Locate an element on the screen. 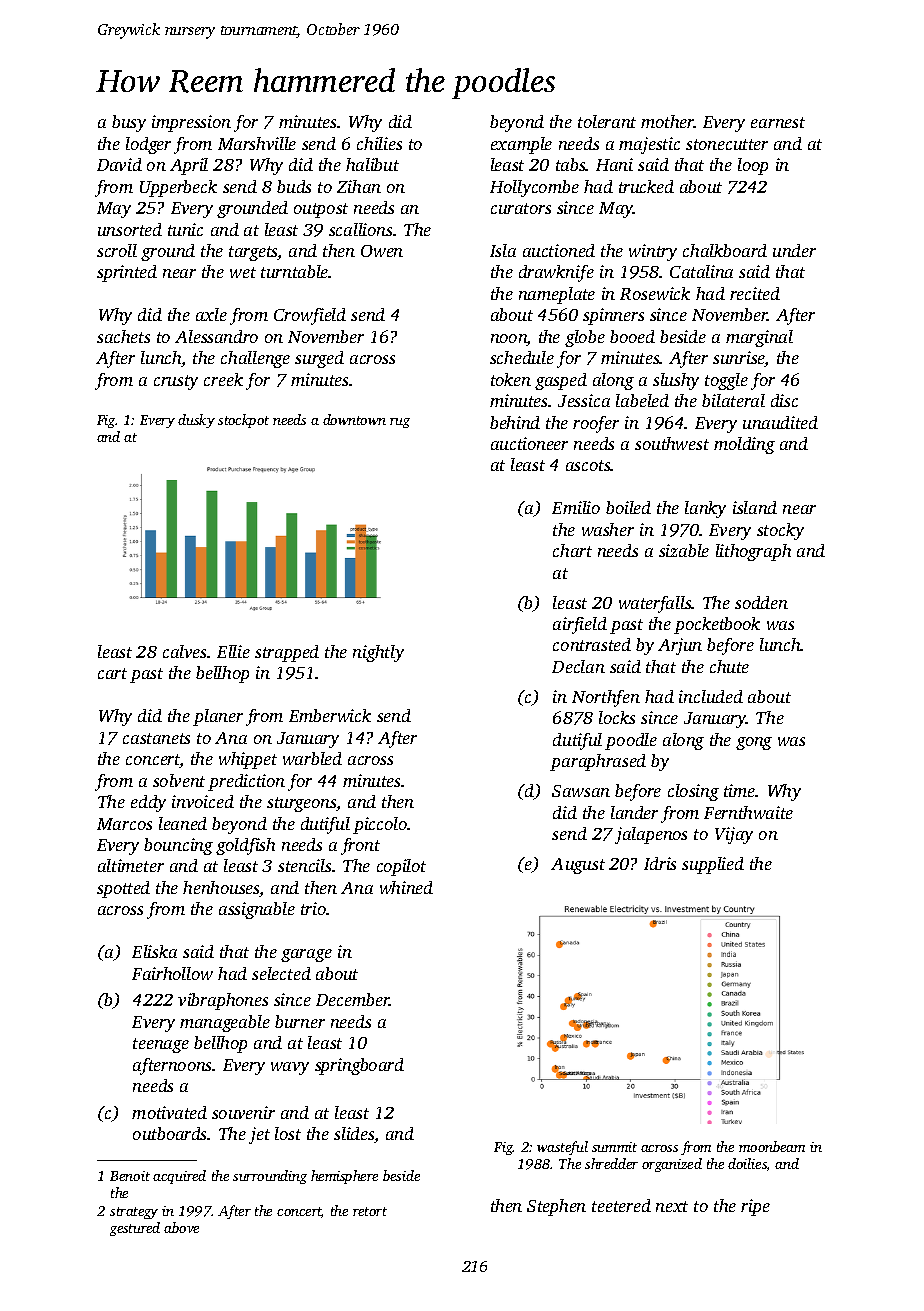  retort is located at coordinates (370, 1211).
